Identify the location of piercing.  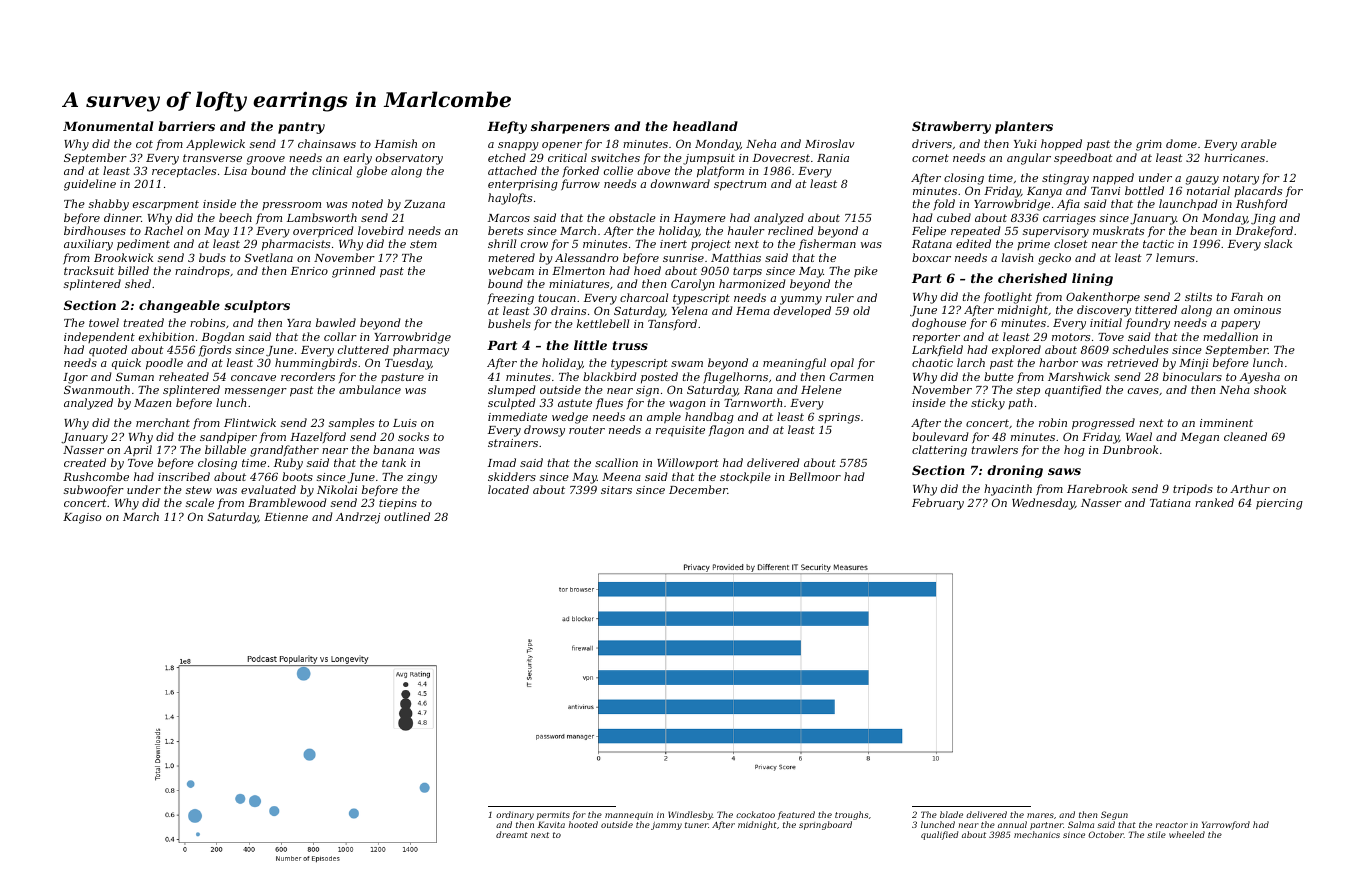
(1279, 504).
